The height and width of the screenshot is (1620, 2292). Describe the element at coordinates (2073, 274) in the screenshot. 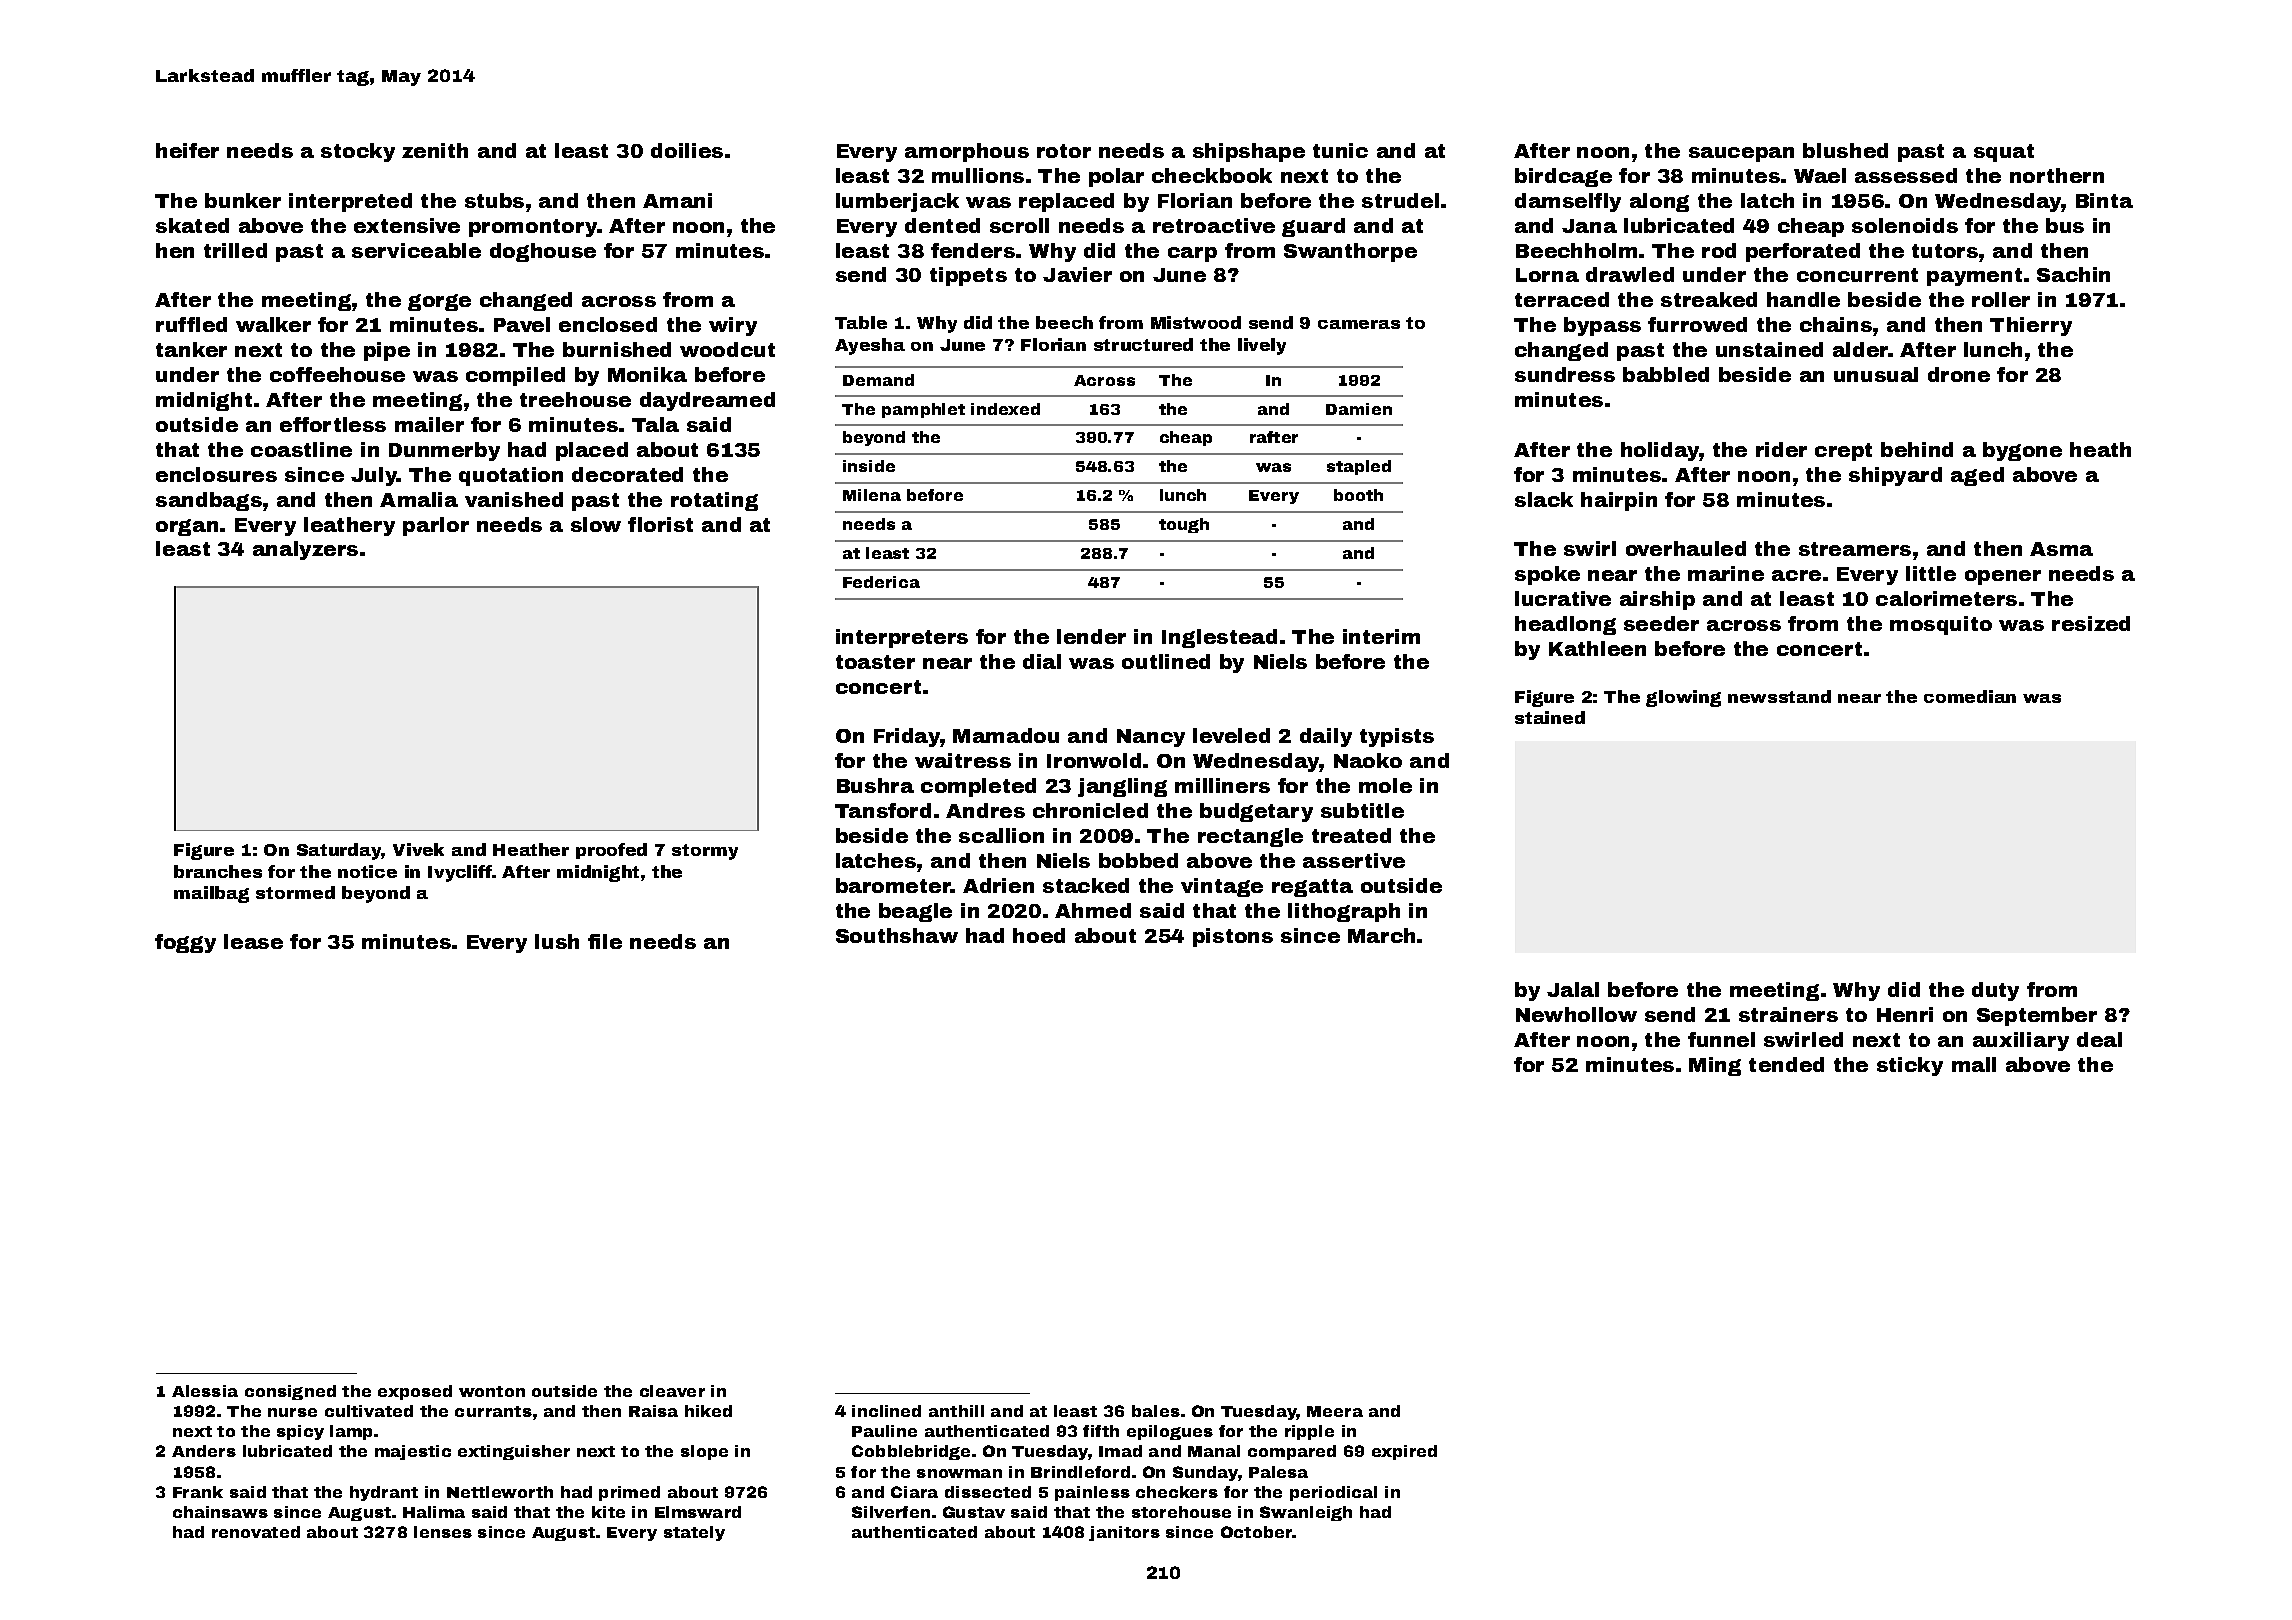

I see `Sachin` at that location.
